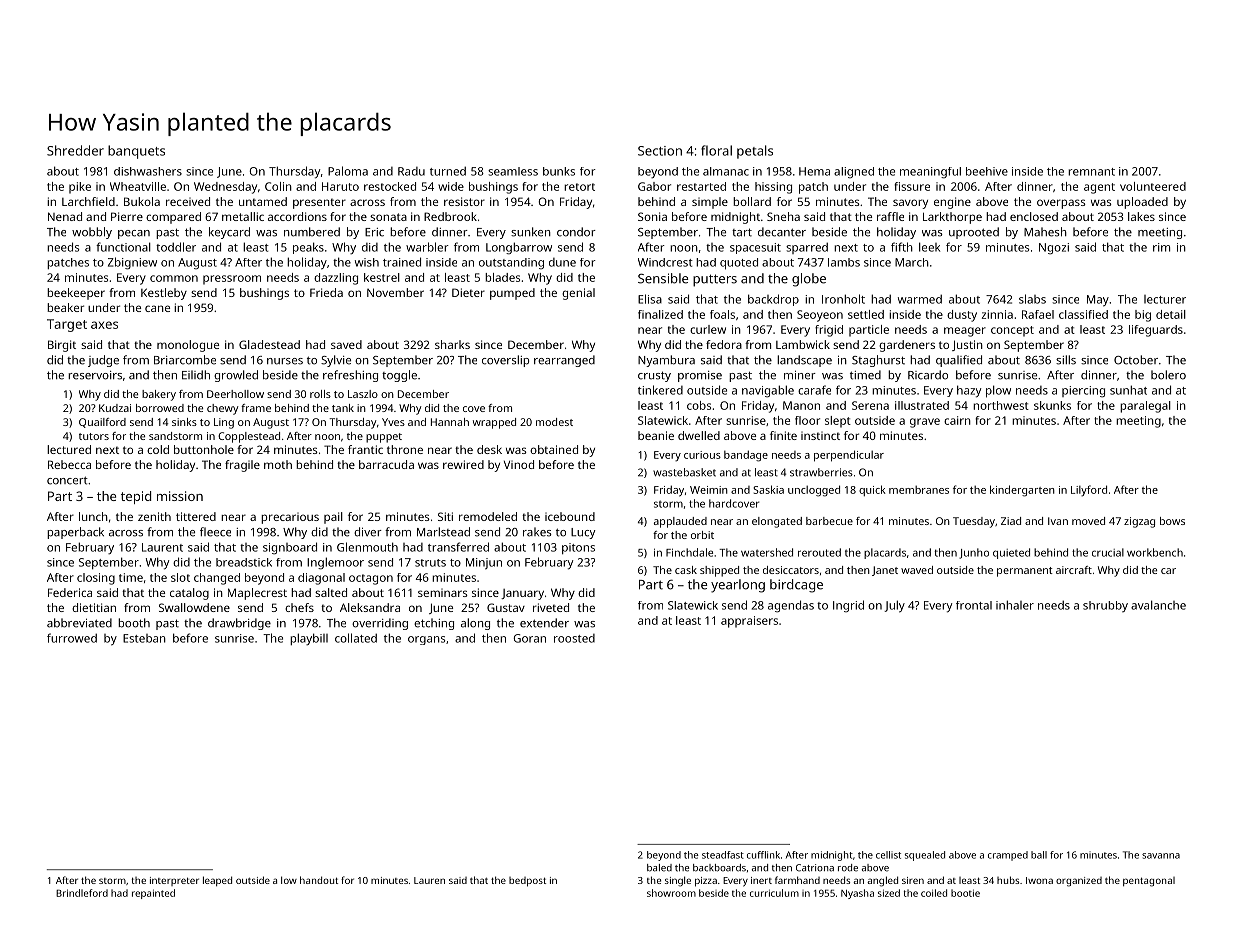 This image has height=952, width=1233. What do you see at coordinates (659, 868) in the image?
I see `baled` at bounding box center [659, 868].
